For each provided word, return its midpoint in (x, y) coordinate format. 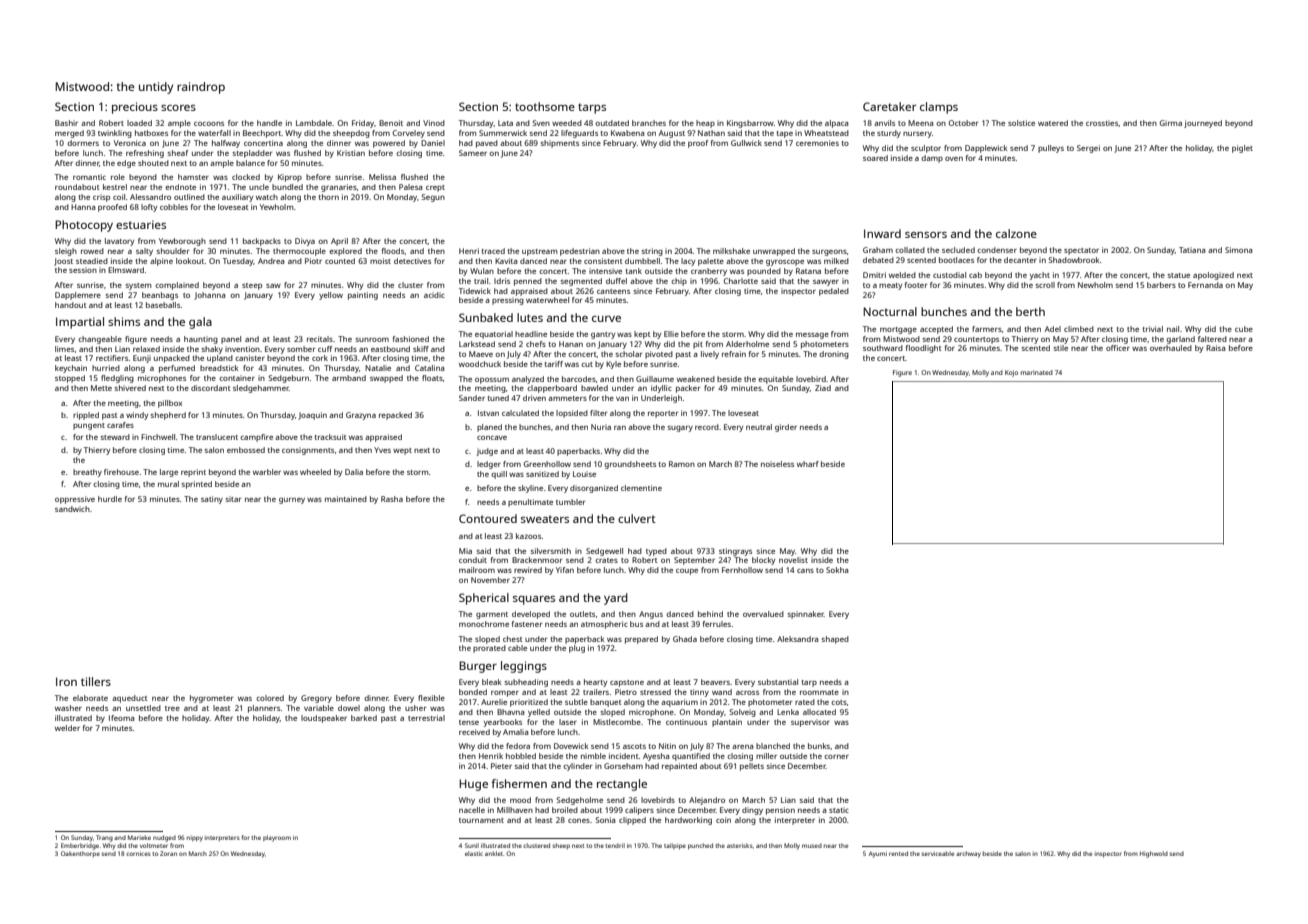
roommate (819, 692)
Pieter (501, 766)
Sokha (837, 570)
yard (616, 599)
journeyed (1203, 124)
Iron (66, 681)
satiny (212, 500)
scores (178, 108)
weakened (696, 379)
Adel (1053, 329)
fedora (518, 746)
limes (64, 349)
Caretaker (889, 106)
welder (67, 728)
